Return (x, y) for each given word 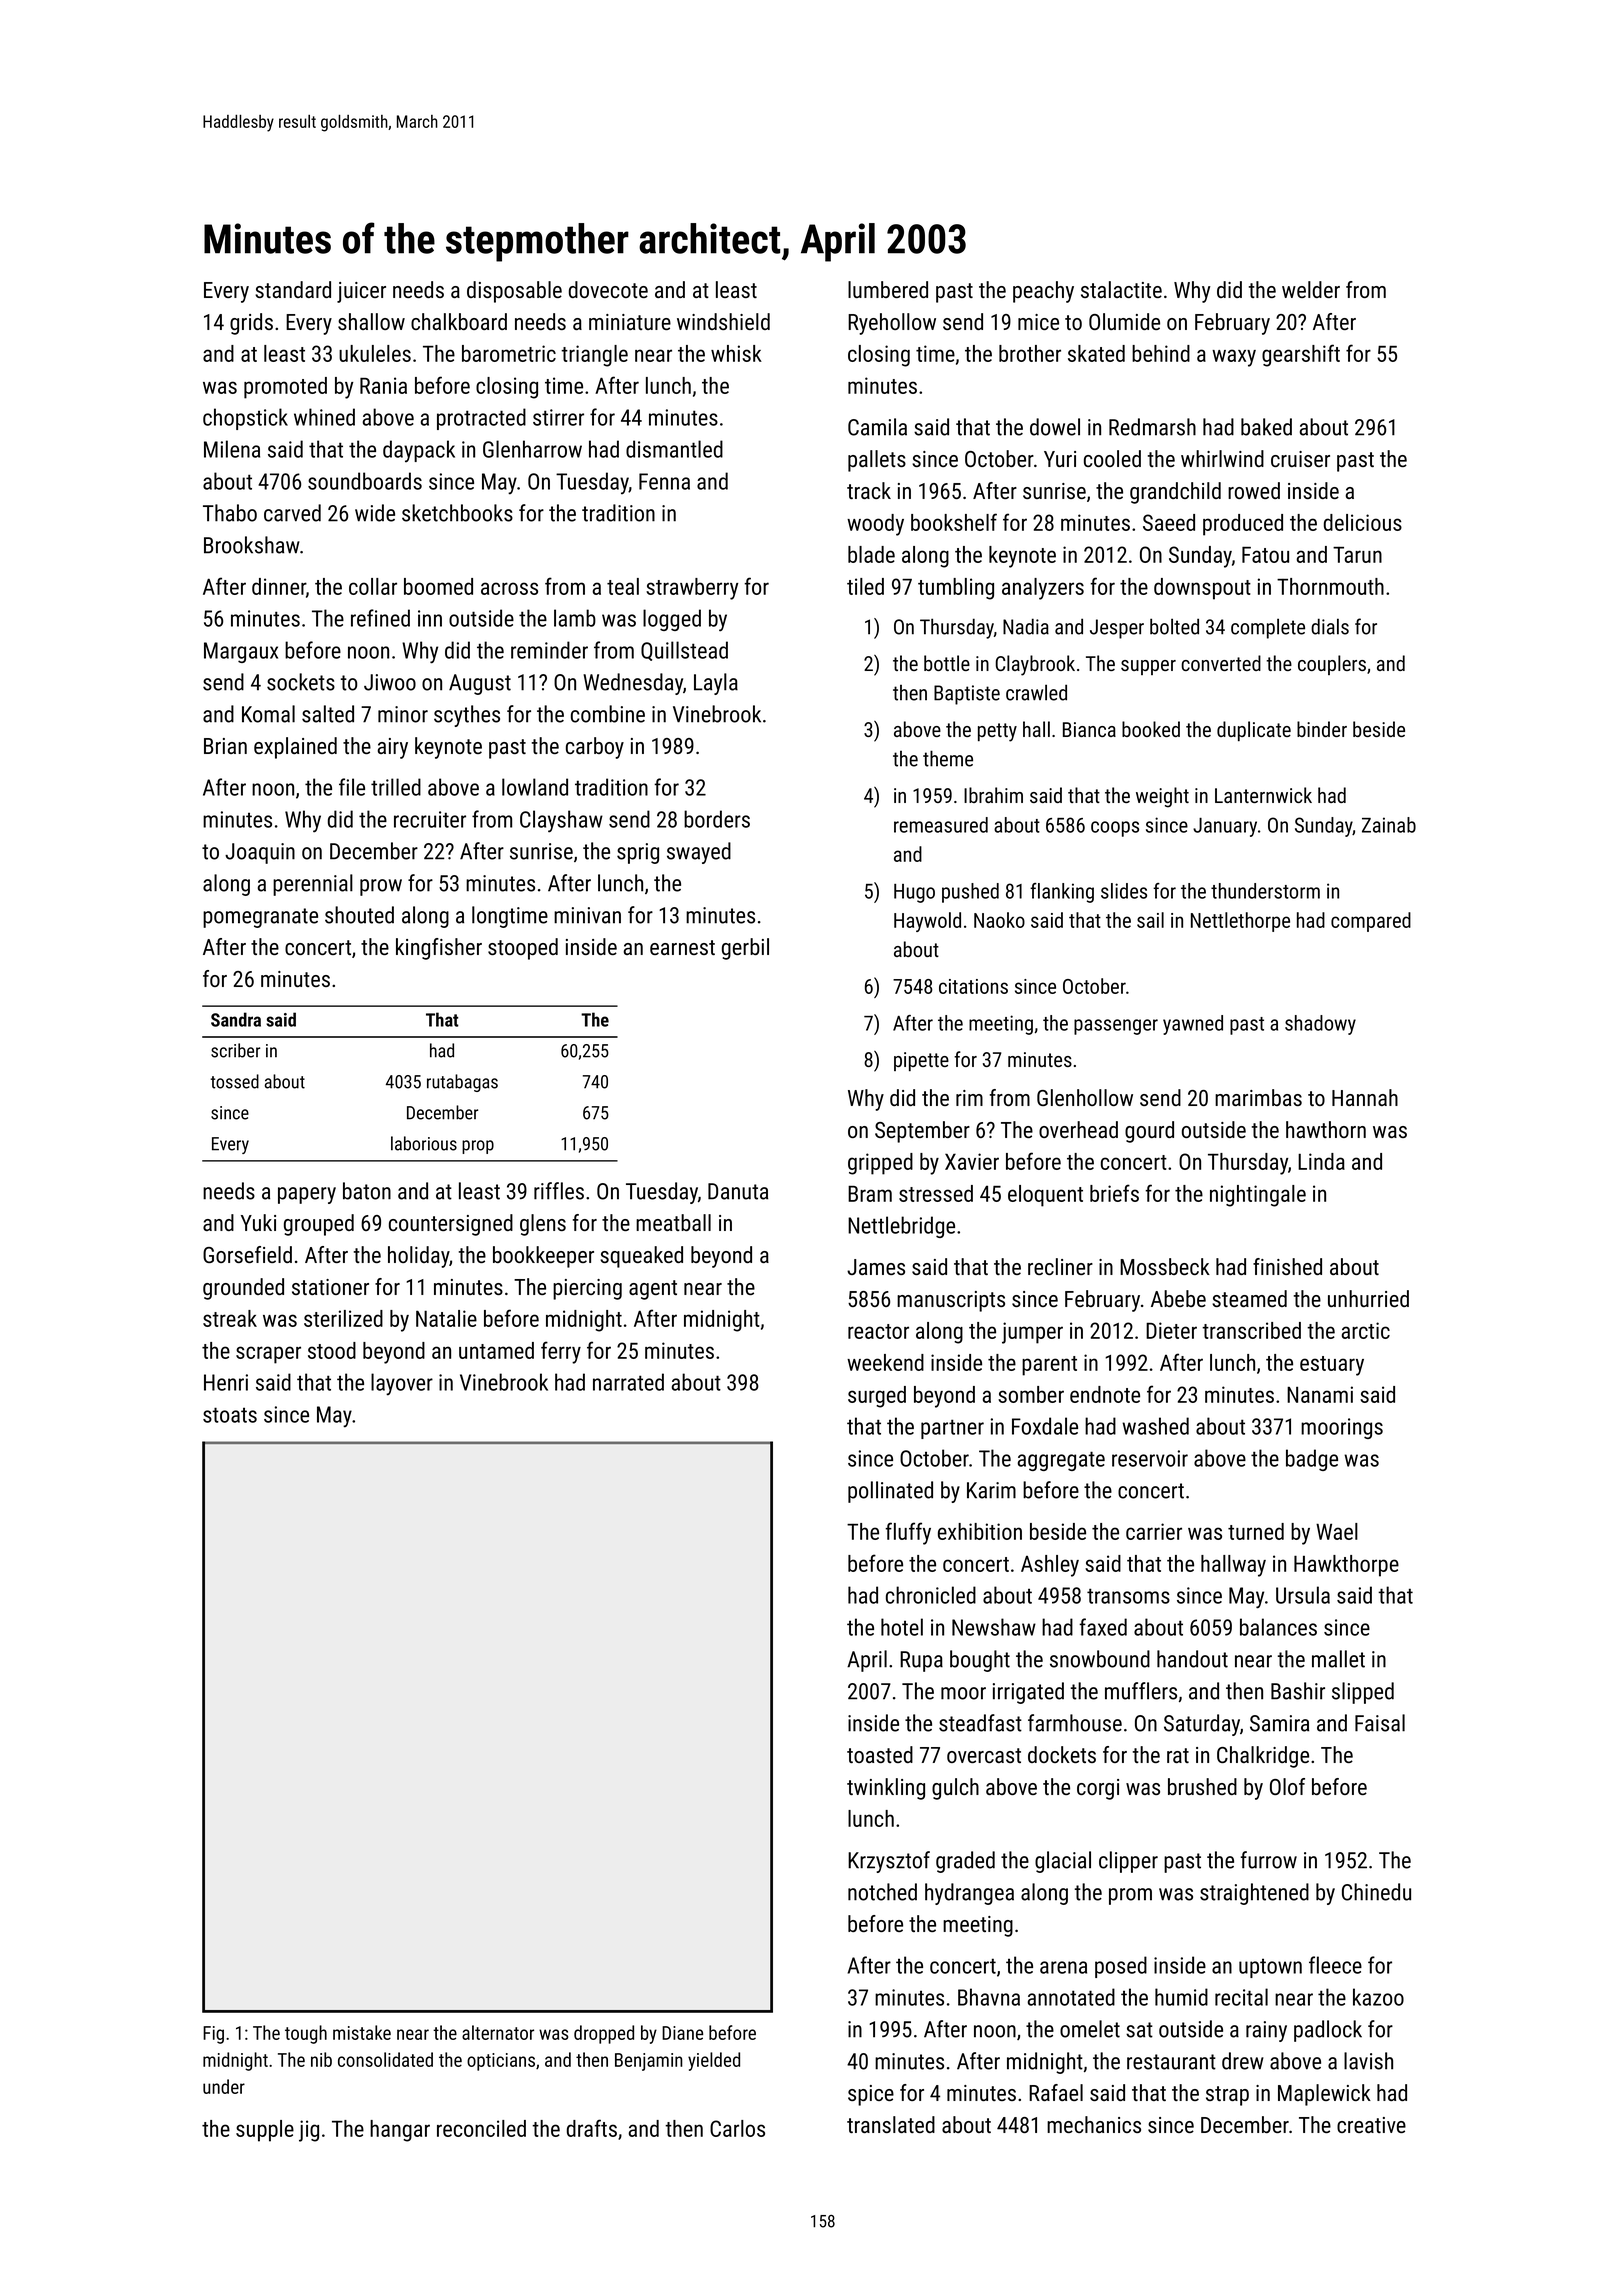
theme (948, 758)
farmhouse (1075, 1723)
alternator (498, 2032)
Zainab (1389, 825)
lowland (535, 787)
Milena (232, 449)
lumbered (888, 289)
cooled (1112, 458)
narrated (628, 1382)
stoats (230, 1415)
